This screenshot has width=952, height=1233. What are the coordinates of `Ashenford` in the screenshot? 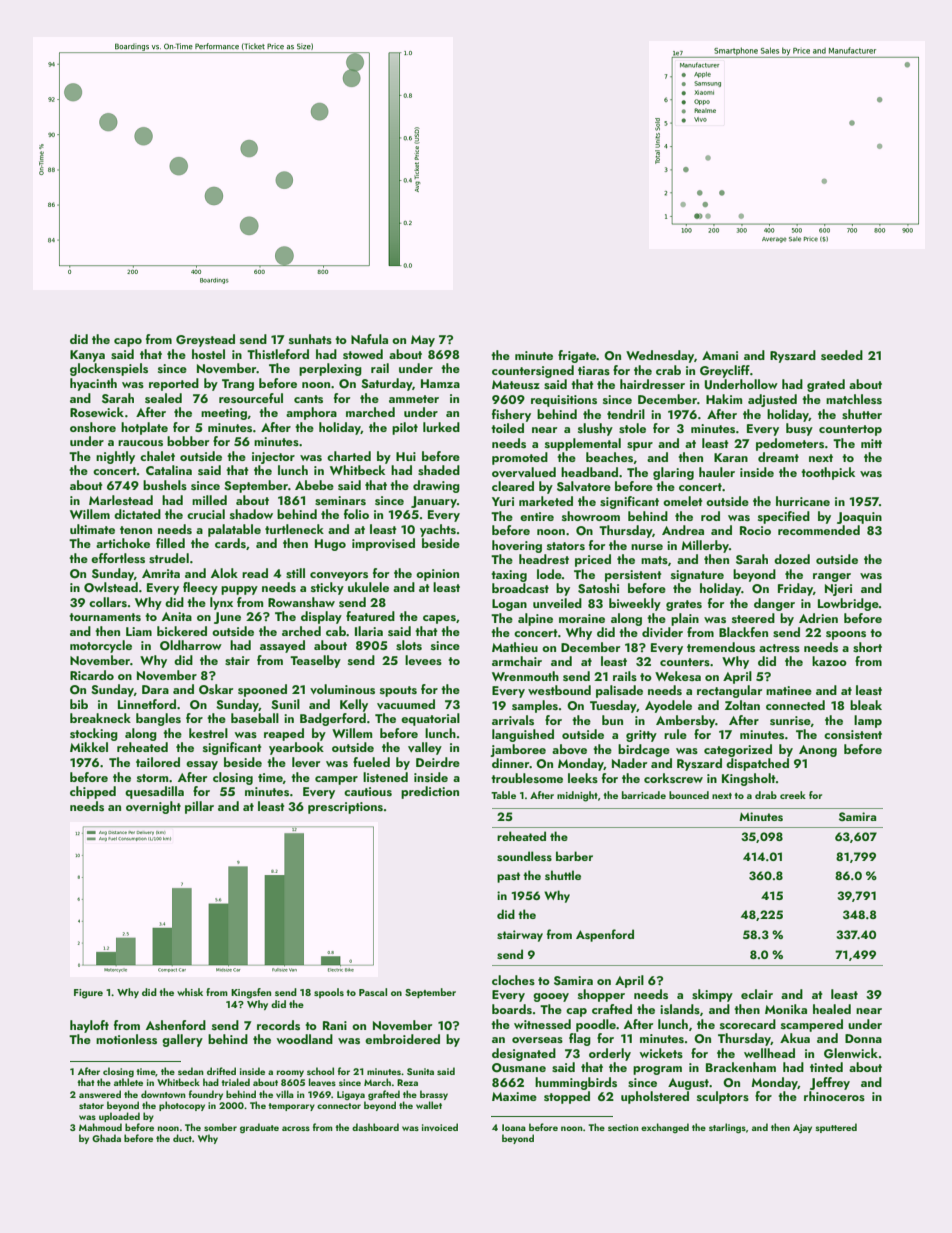 It's located at (176, 1025).
